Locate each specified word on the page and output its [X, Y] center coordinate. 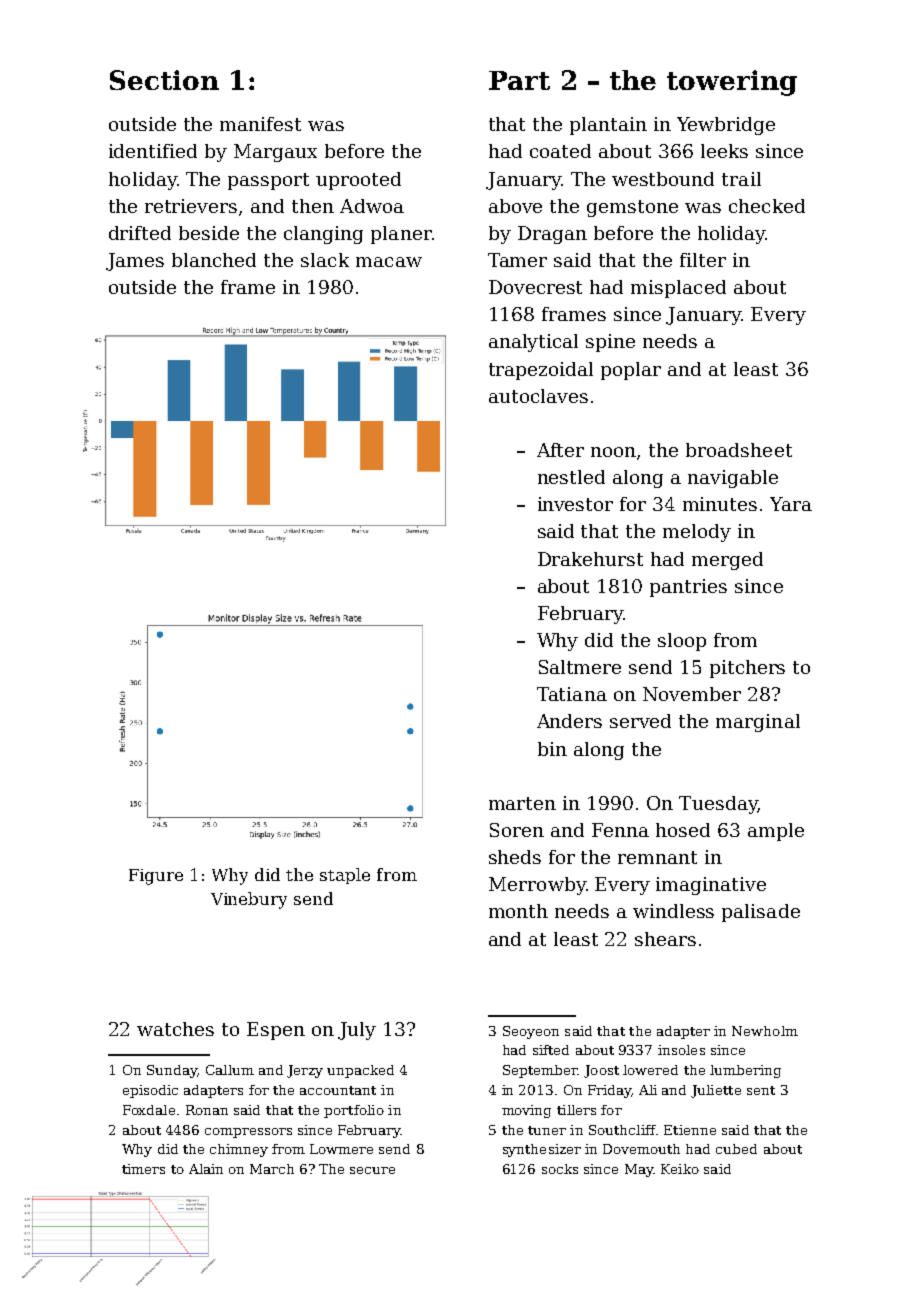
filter [703, 260]
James [135, 262]
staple [345, 876]
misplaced [678, 289]
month [518, 911]
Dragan [552, 235]
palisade [761, 913]
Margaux [275, 153]
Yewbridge [726, 126]
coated [560, 151]
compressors [248, 1133]
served [640, 721]
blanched [214, 260]
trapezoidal [541, 371]
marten [522, 803]
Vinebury [249, 900]
